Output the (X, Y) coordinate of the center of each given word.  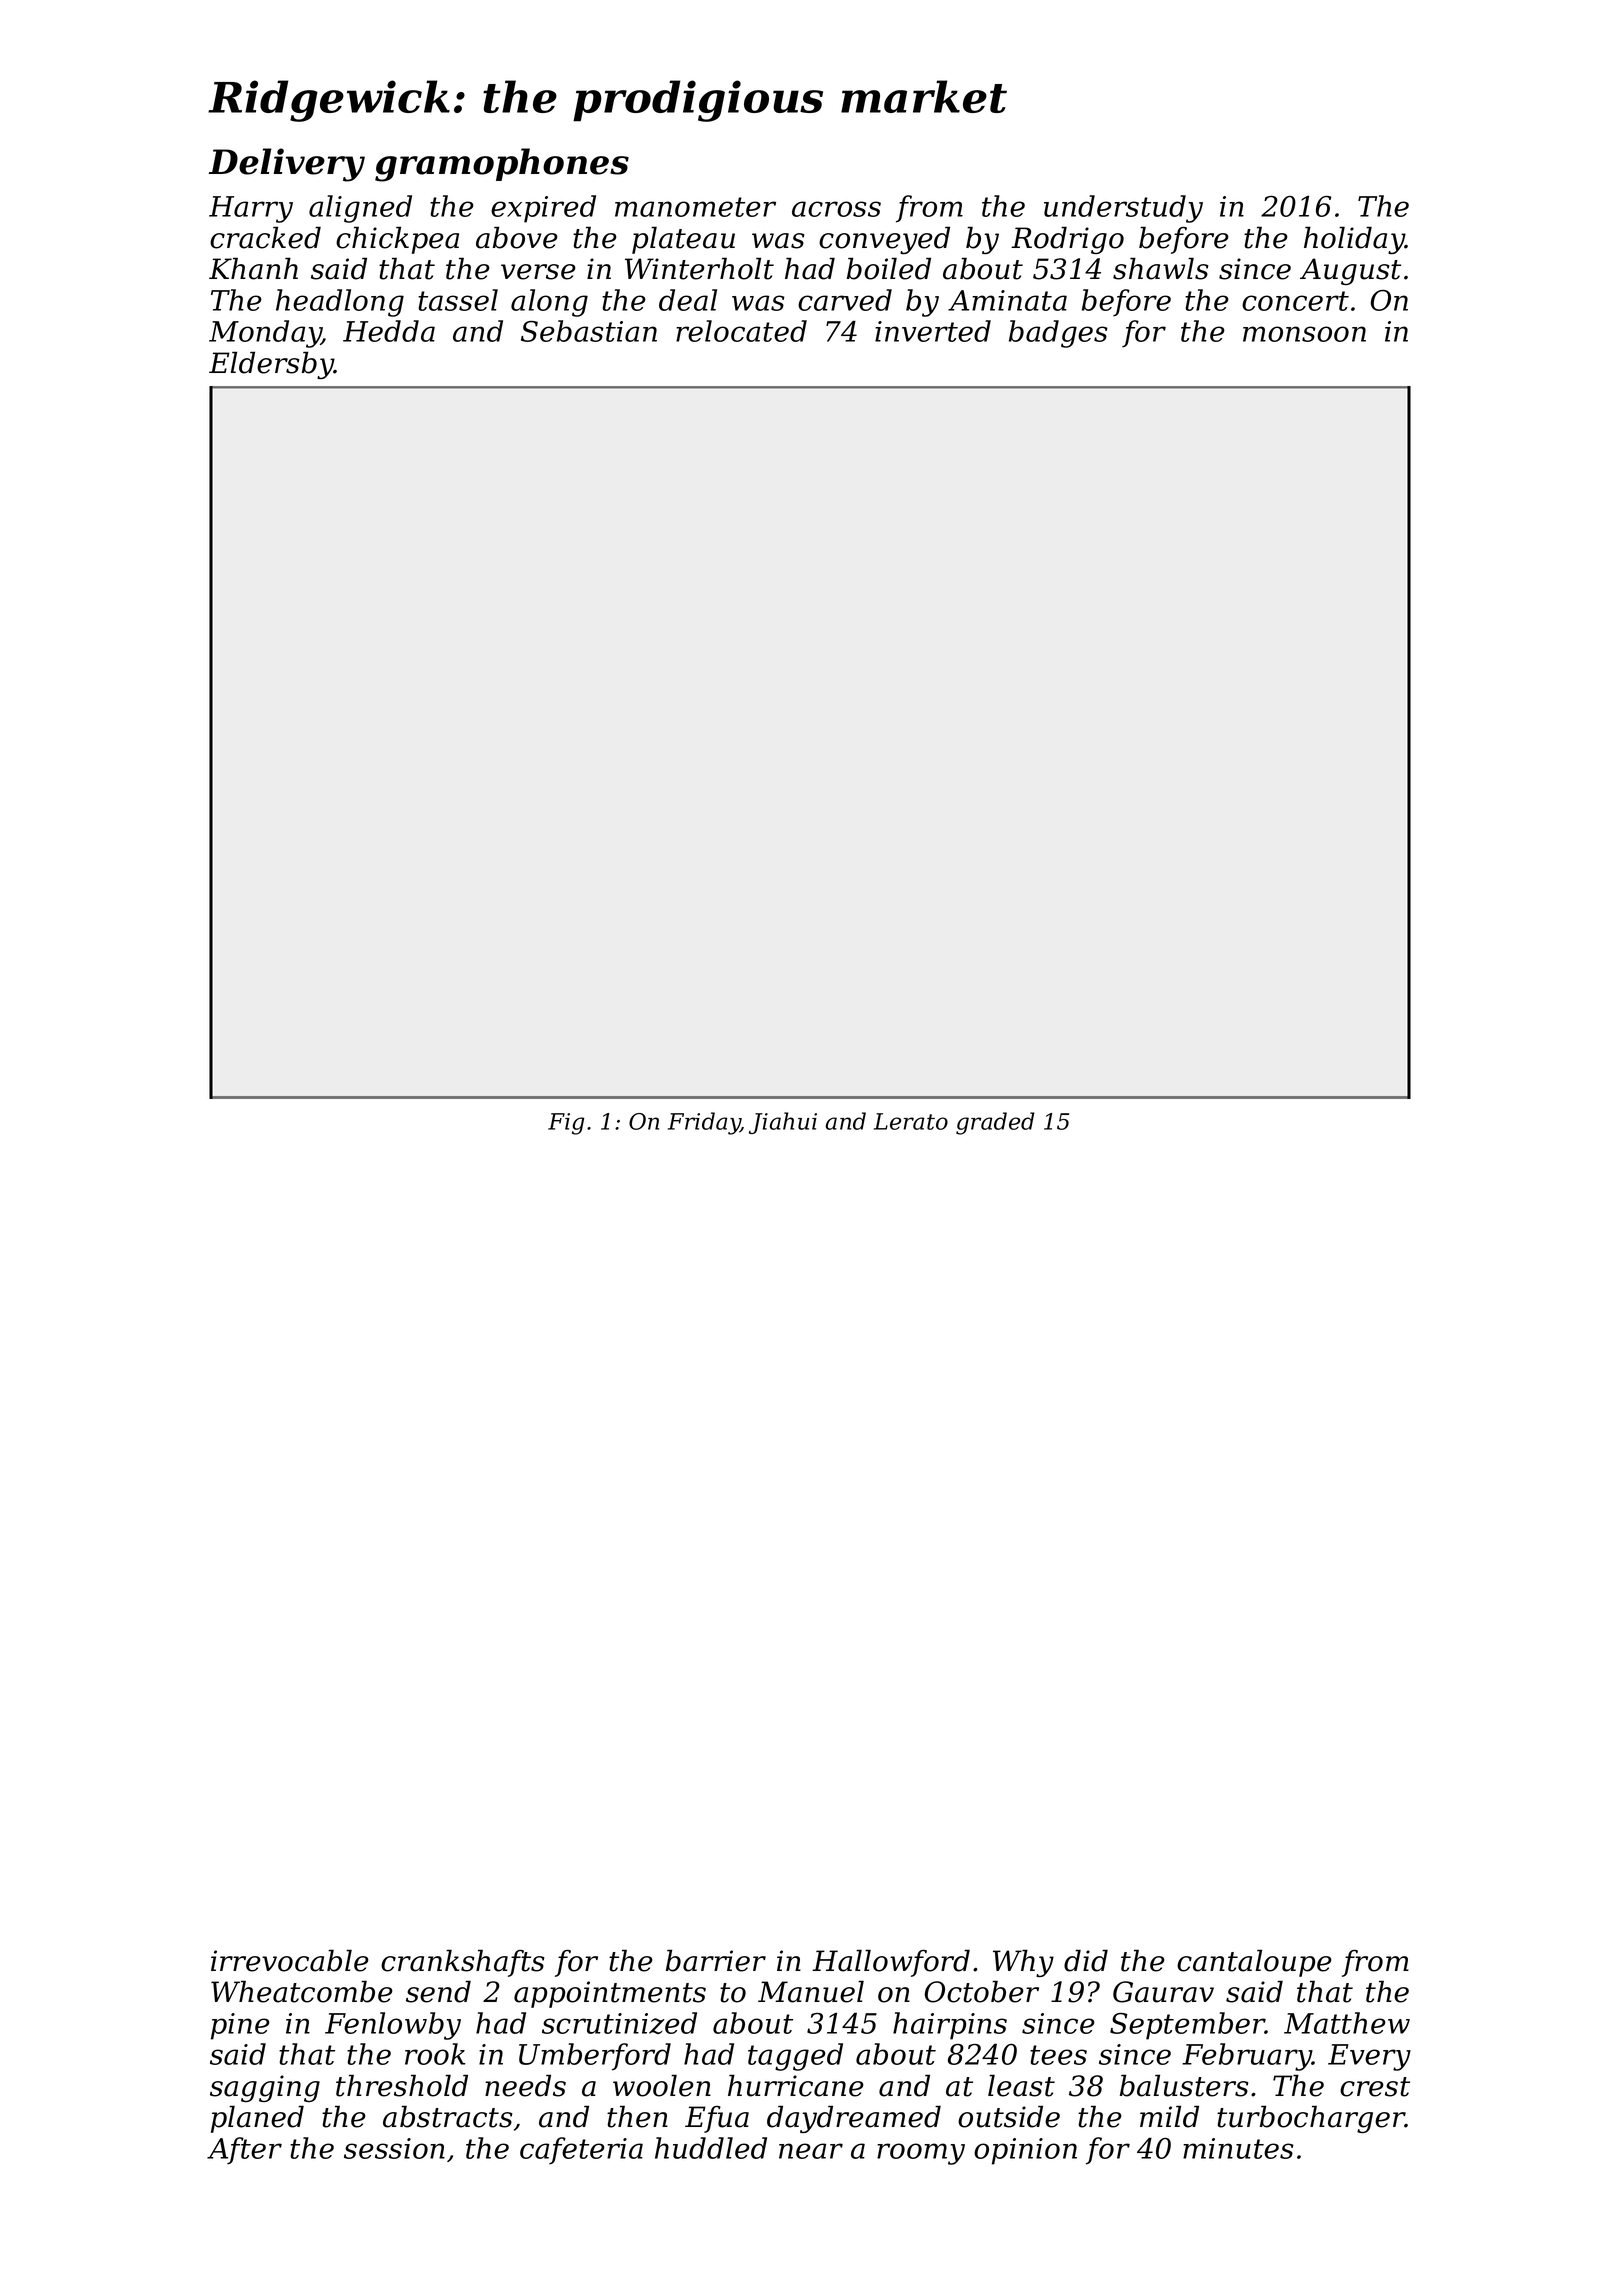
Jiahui (783, 1123)
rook (435, 2054)
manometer (695, 207)
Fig (566, 1124)
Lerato (911, 1121)
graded (995, 1123)
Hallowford (891, 1963)
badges (1058, 334)
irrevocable (290, 1961)
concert (1295, 301)
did (1086, 1961)
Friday (704, 1123)
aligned (360, 209)
